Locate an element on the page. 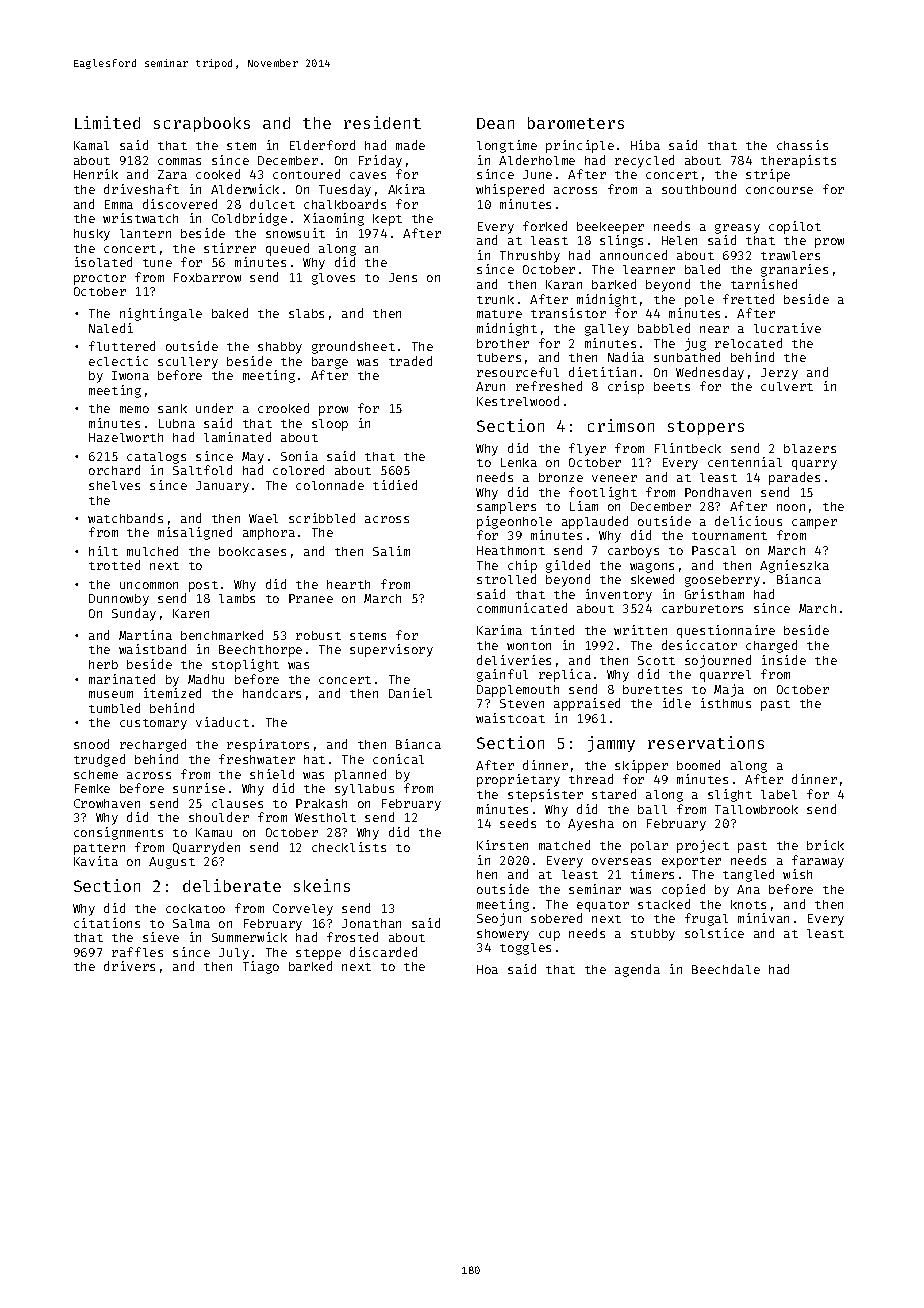 The width and height of the page is (924, 1308). syllabus is located at coordinates (364, 790).
